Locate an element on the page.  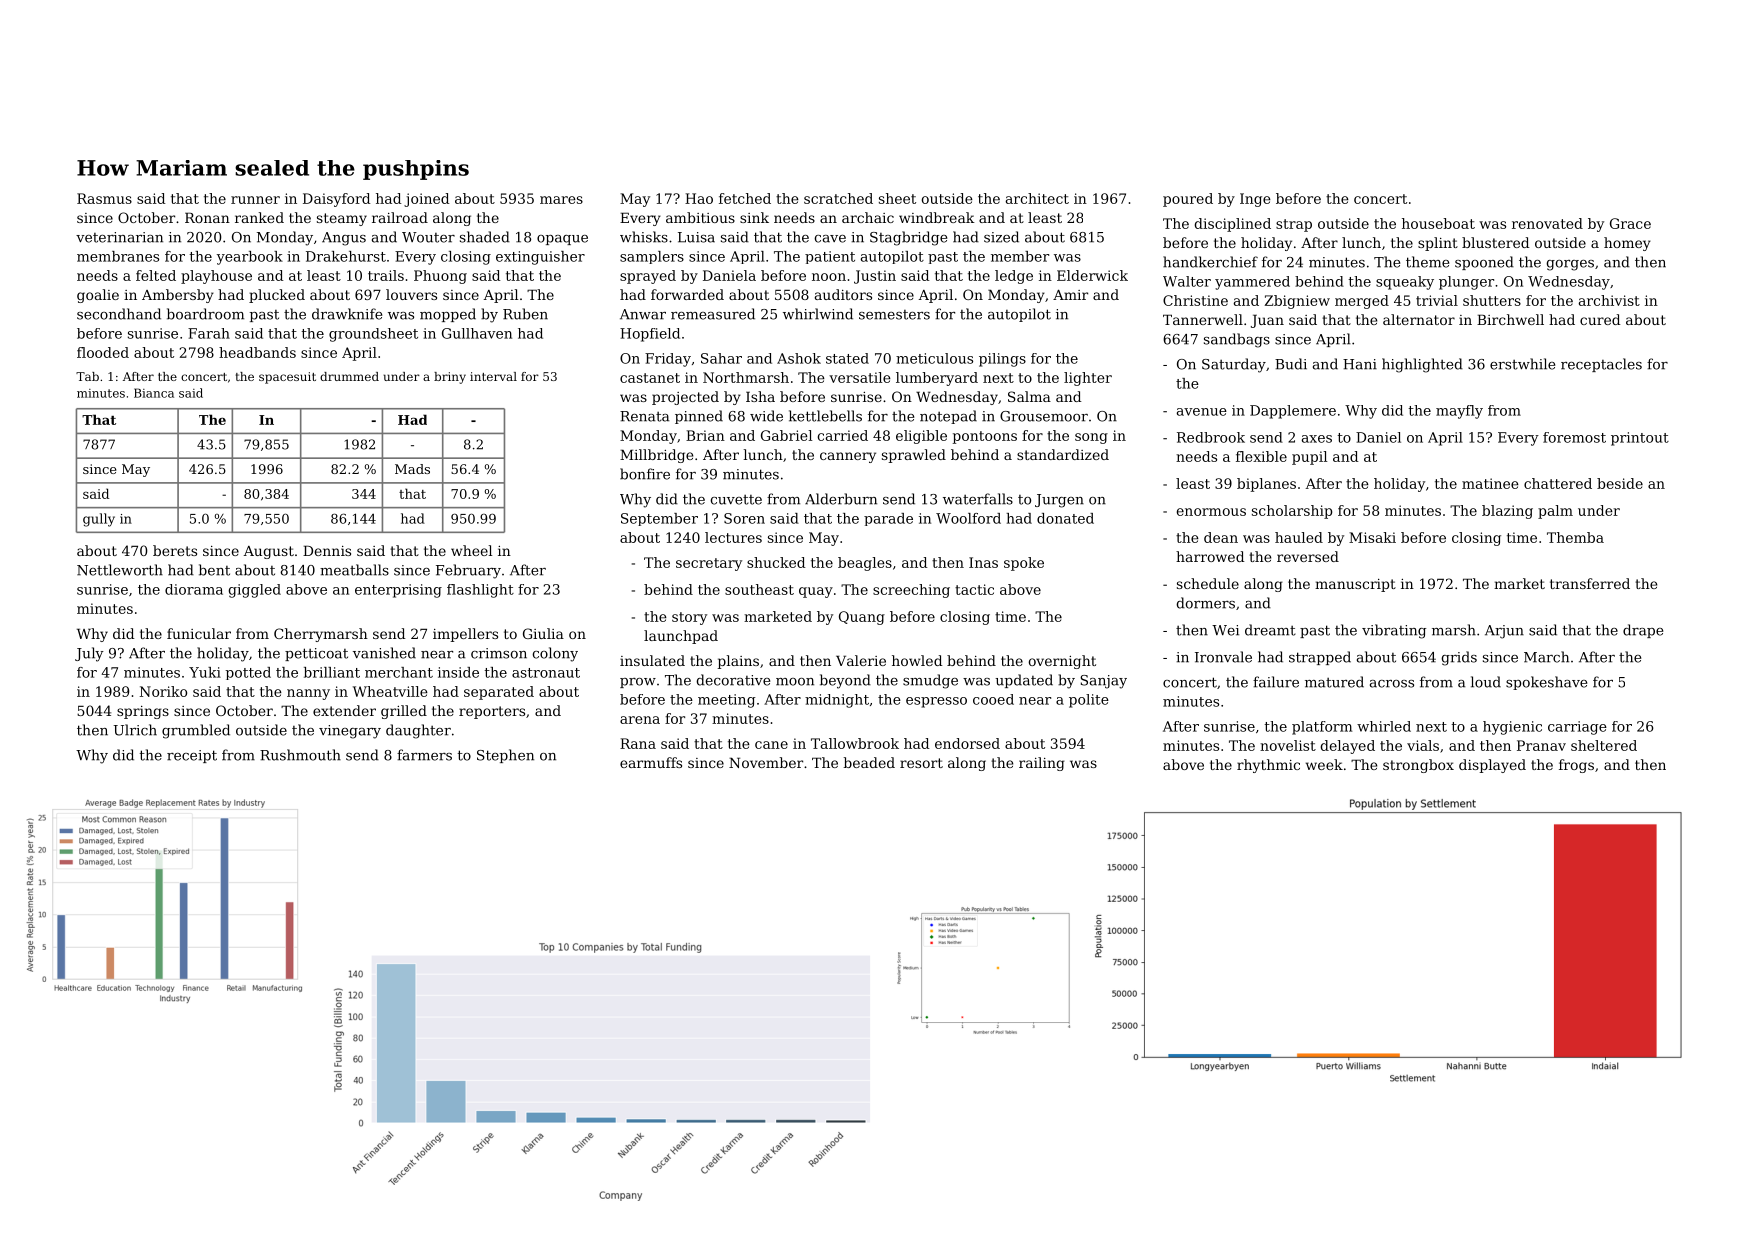
overnight is located at coordinates (1062, 662).
